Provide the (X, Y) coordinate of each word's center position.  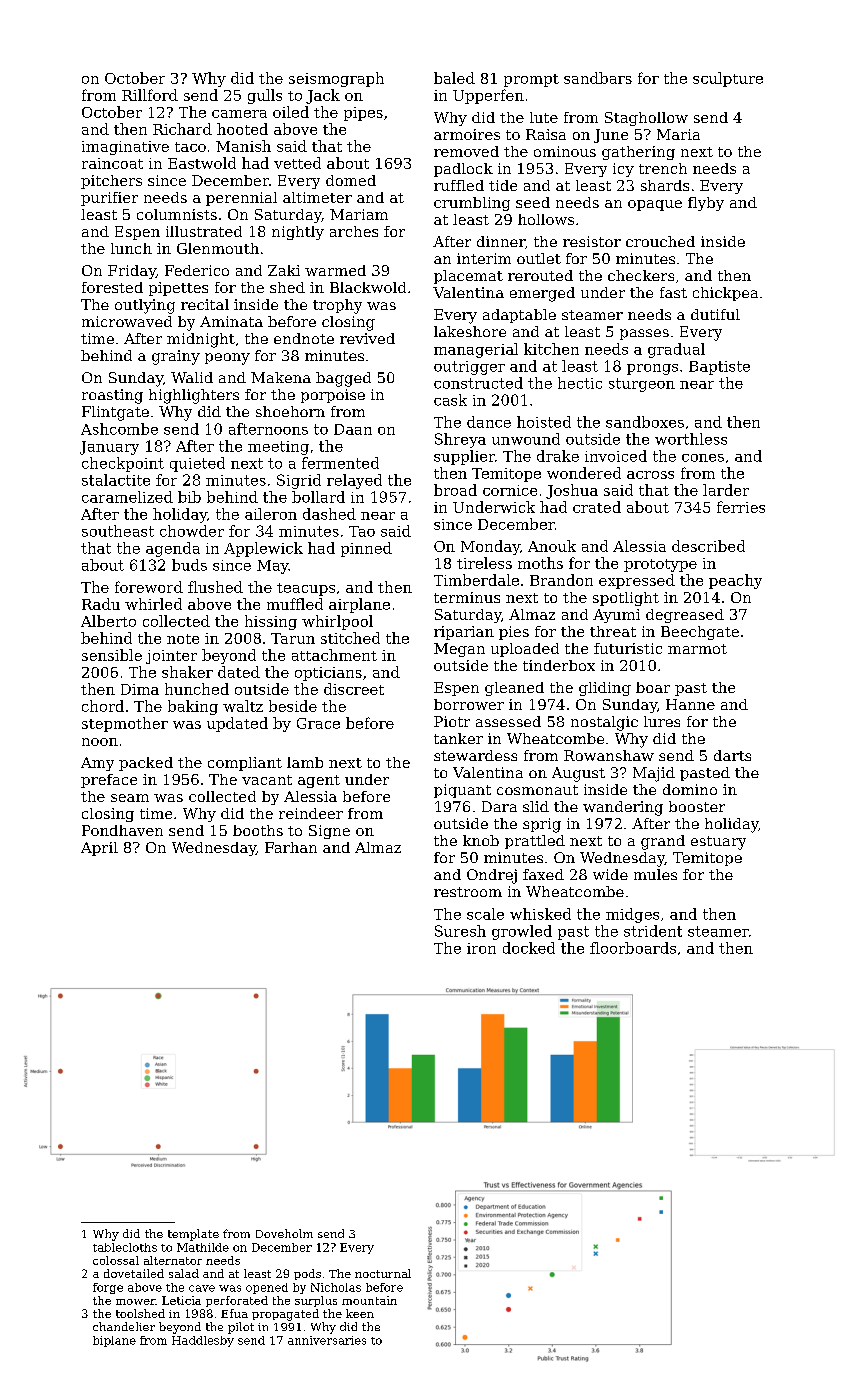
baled (454, 78)
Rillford (150, 95)
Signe (329, 832)
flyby (706, 204)
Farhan (291, 847)
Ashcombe (119, 429)
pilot (241, 1328)
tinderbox (559, 665)
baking (193, 707)
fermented (340, 463)
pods (307, 1274)
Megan (459, 650)
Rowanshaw (609, 755)
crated (597, 507)
